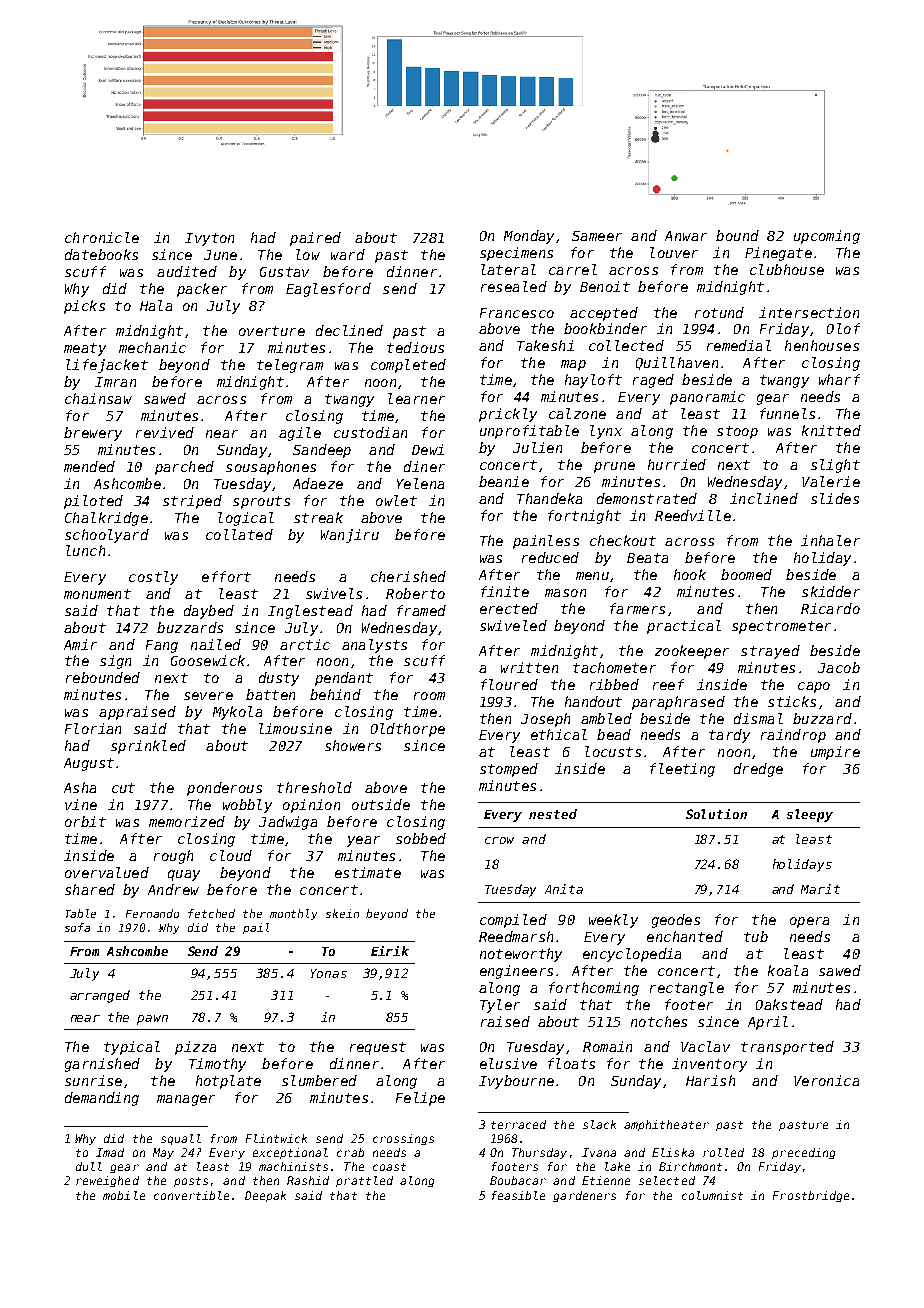 This document has width=924, height=1308. Describe the element at coordinates (102, 237) in the document. I see `chronicle` at that location.
